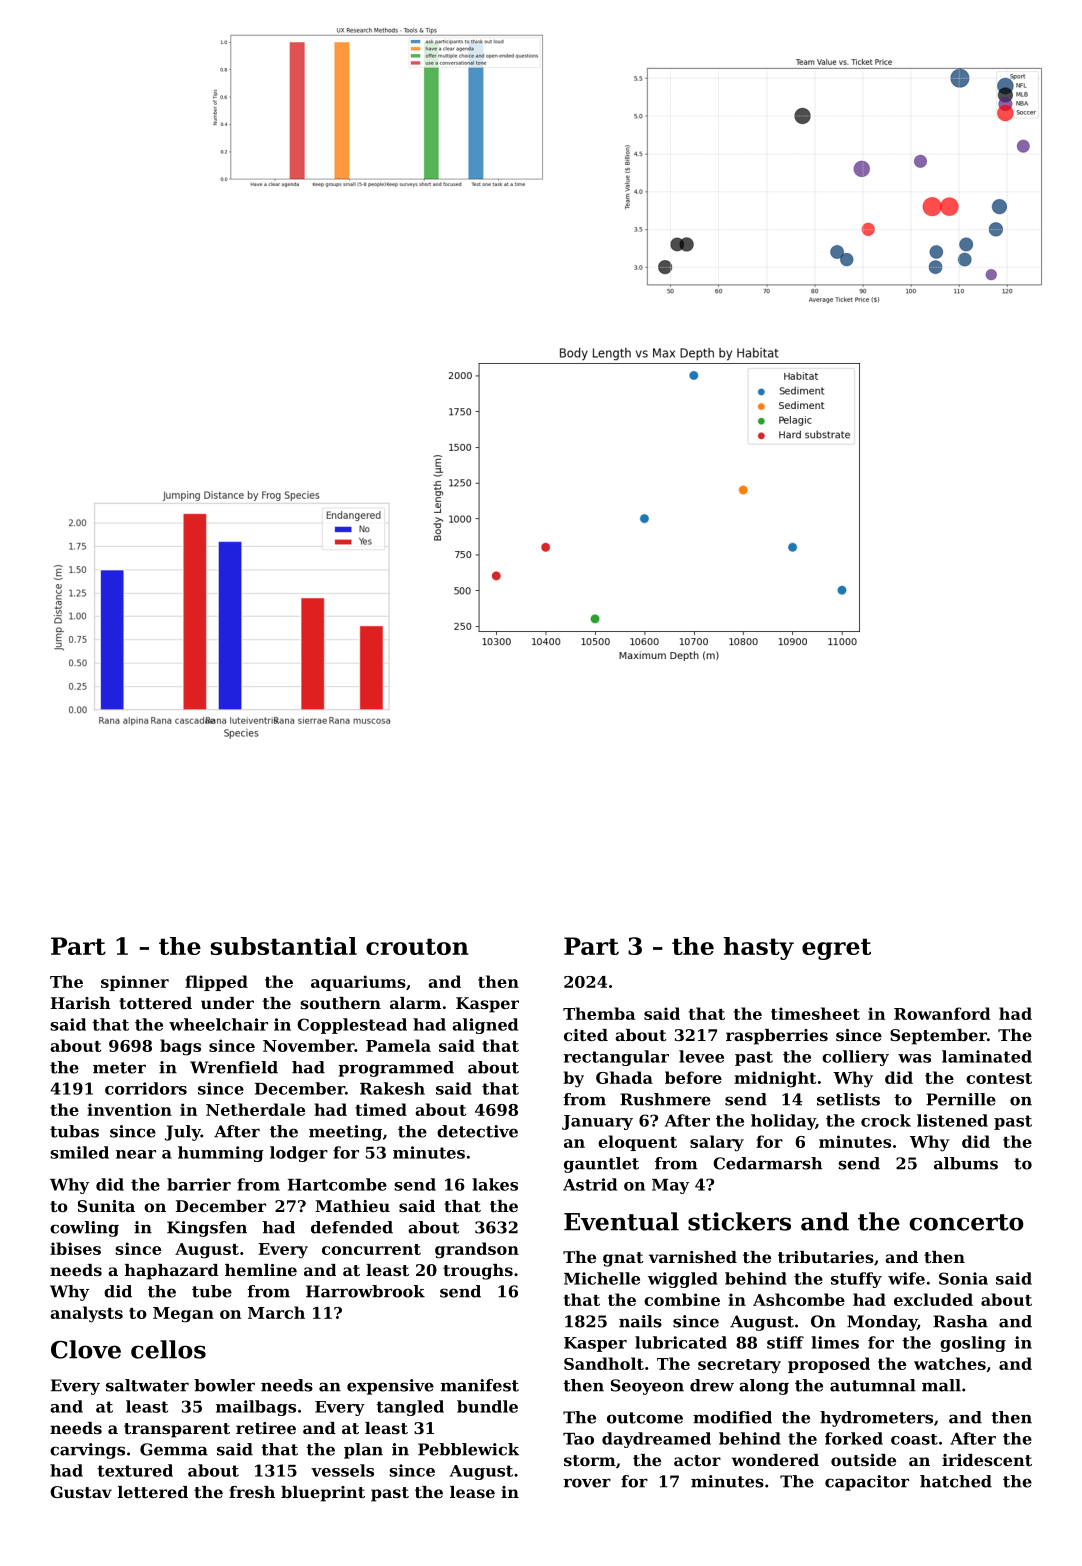  What do you see at coordinates (987, 1460) in the screenshot?
I see `iridescent` at bounding box center [987, 1460].
